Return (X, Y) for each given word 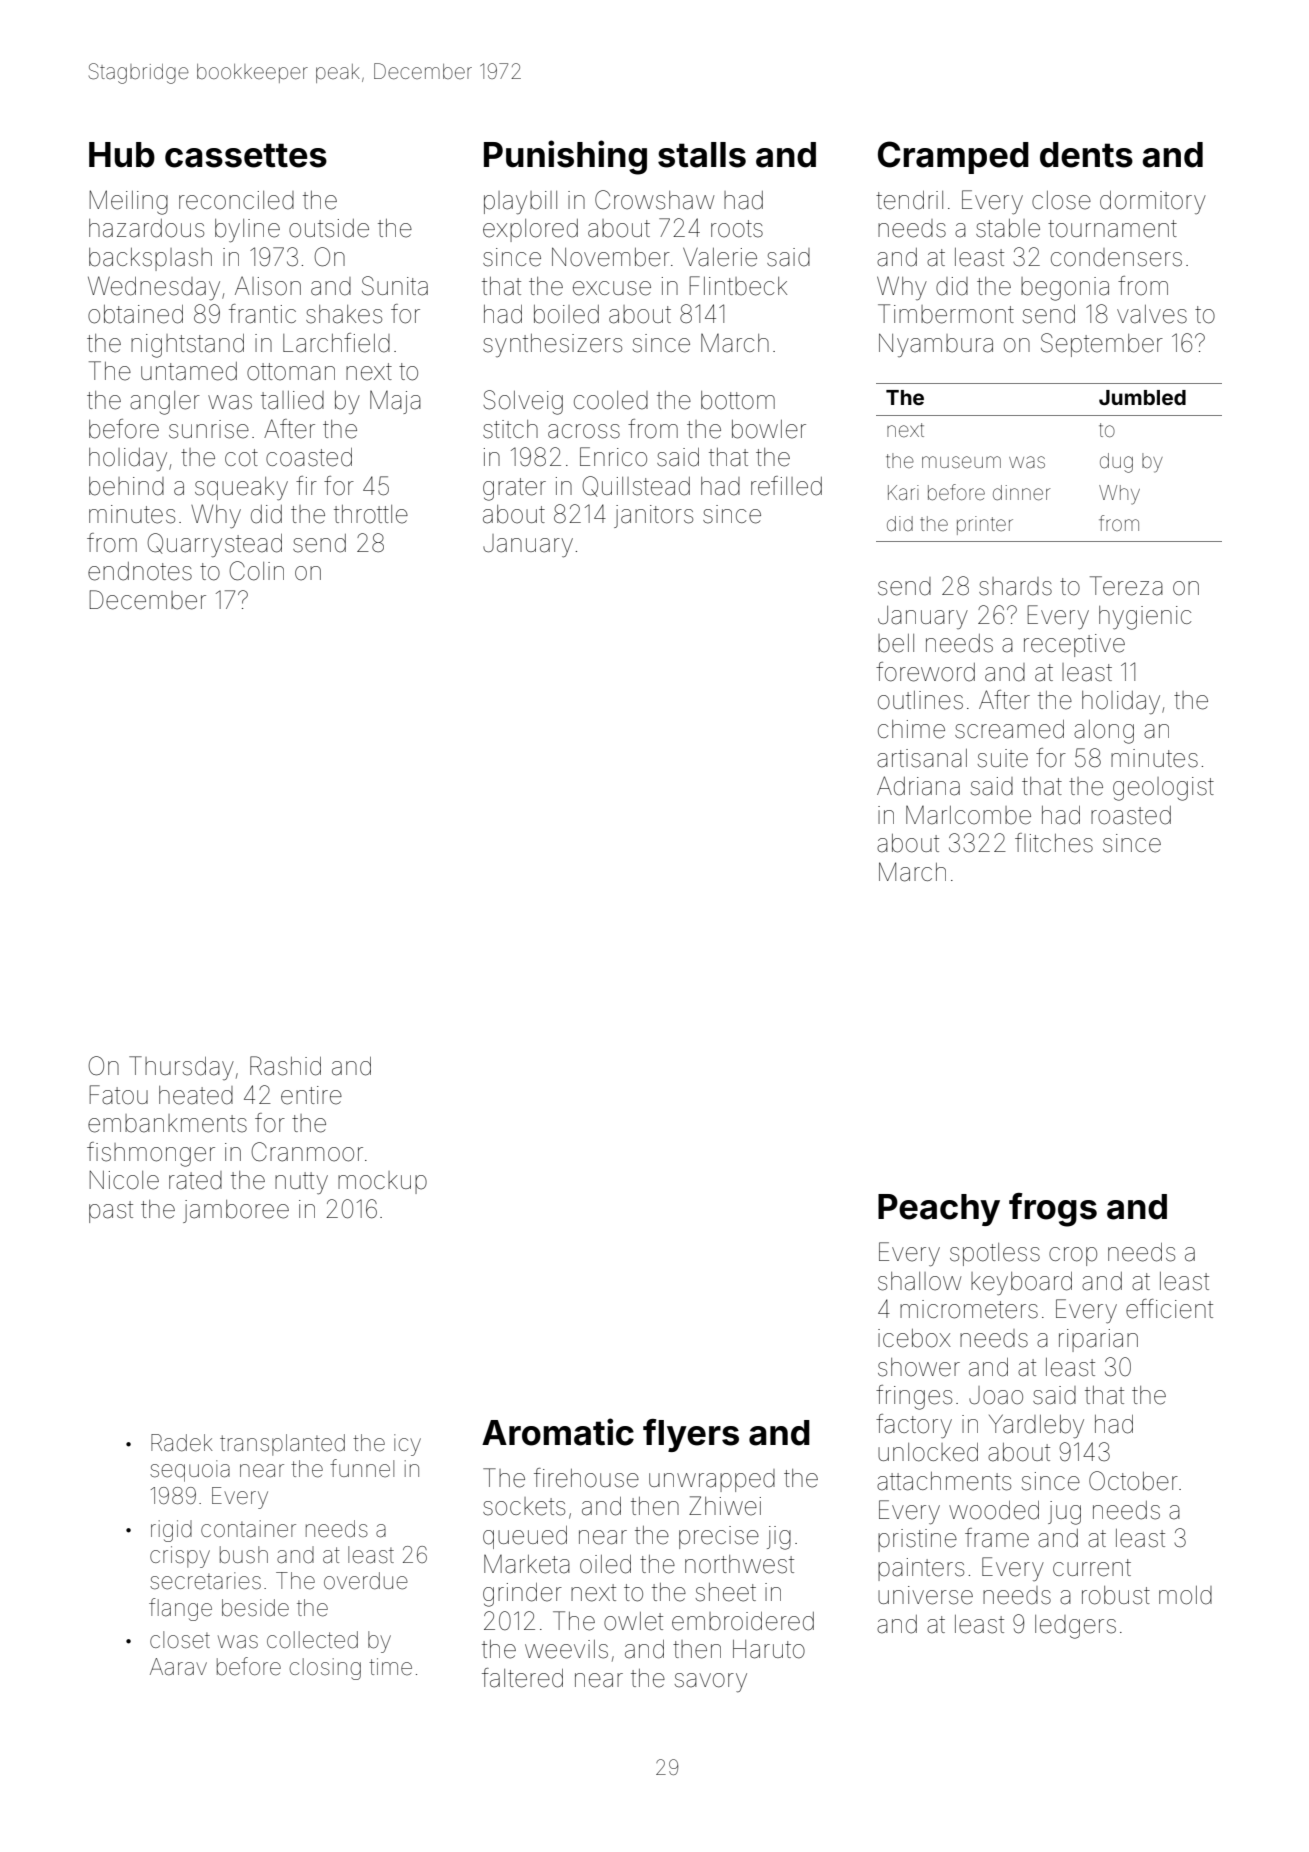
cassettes (246, 155)
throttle (371, 514)
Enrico (613, 457)
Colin (257, 571)
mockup (382, 1182)
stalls (702, 155)
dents (1086, 155)
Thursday (181, 1068)
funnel (362, 1468)
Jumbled (1142, 397)
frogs (1053, 1210)
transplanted (282, 1445)
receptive (1074, 645)
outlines (920, 700)
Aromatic (558, 1432)
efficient (1169, 1309)
